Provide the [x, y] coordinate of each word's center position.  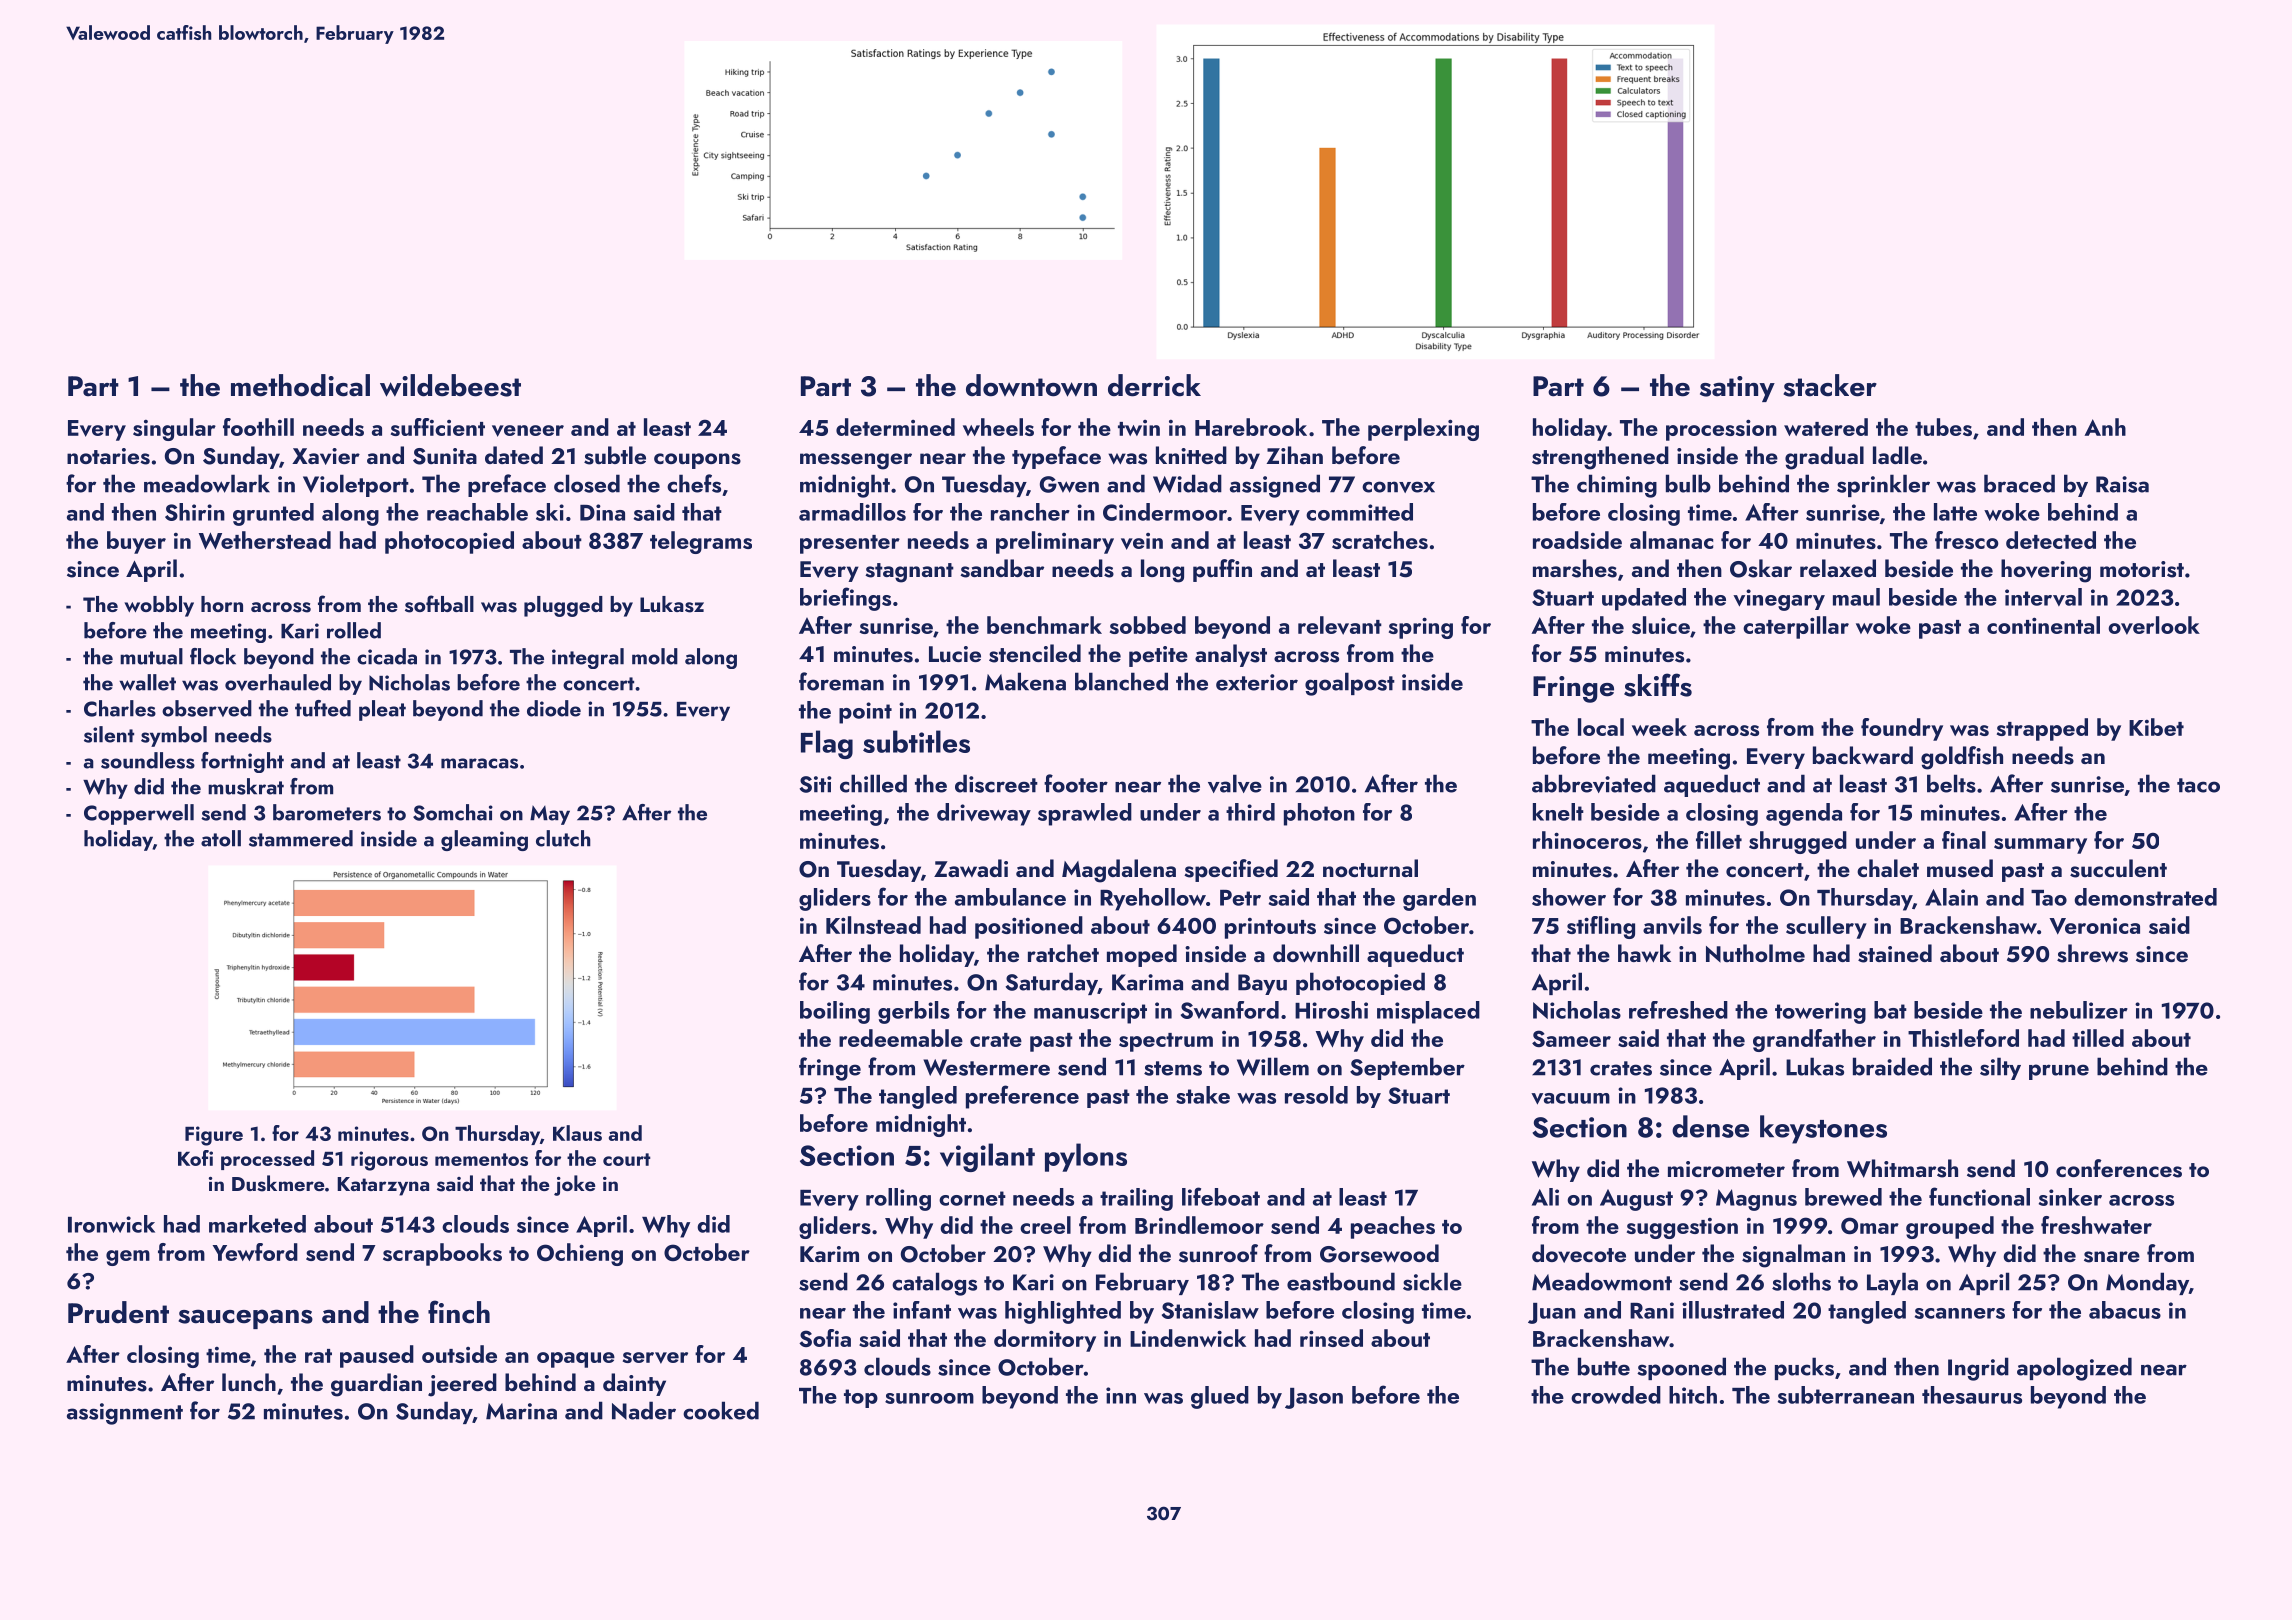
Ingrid [1978, 1369]
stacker [1830, 385]
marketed [257, 1224]
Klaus [577, 1133]
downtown [1031, 385]
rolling [898, 1199]
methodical [300, 385]
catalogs [934, 1284]
